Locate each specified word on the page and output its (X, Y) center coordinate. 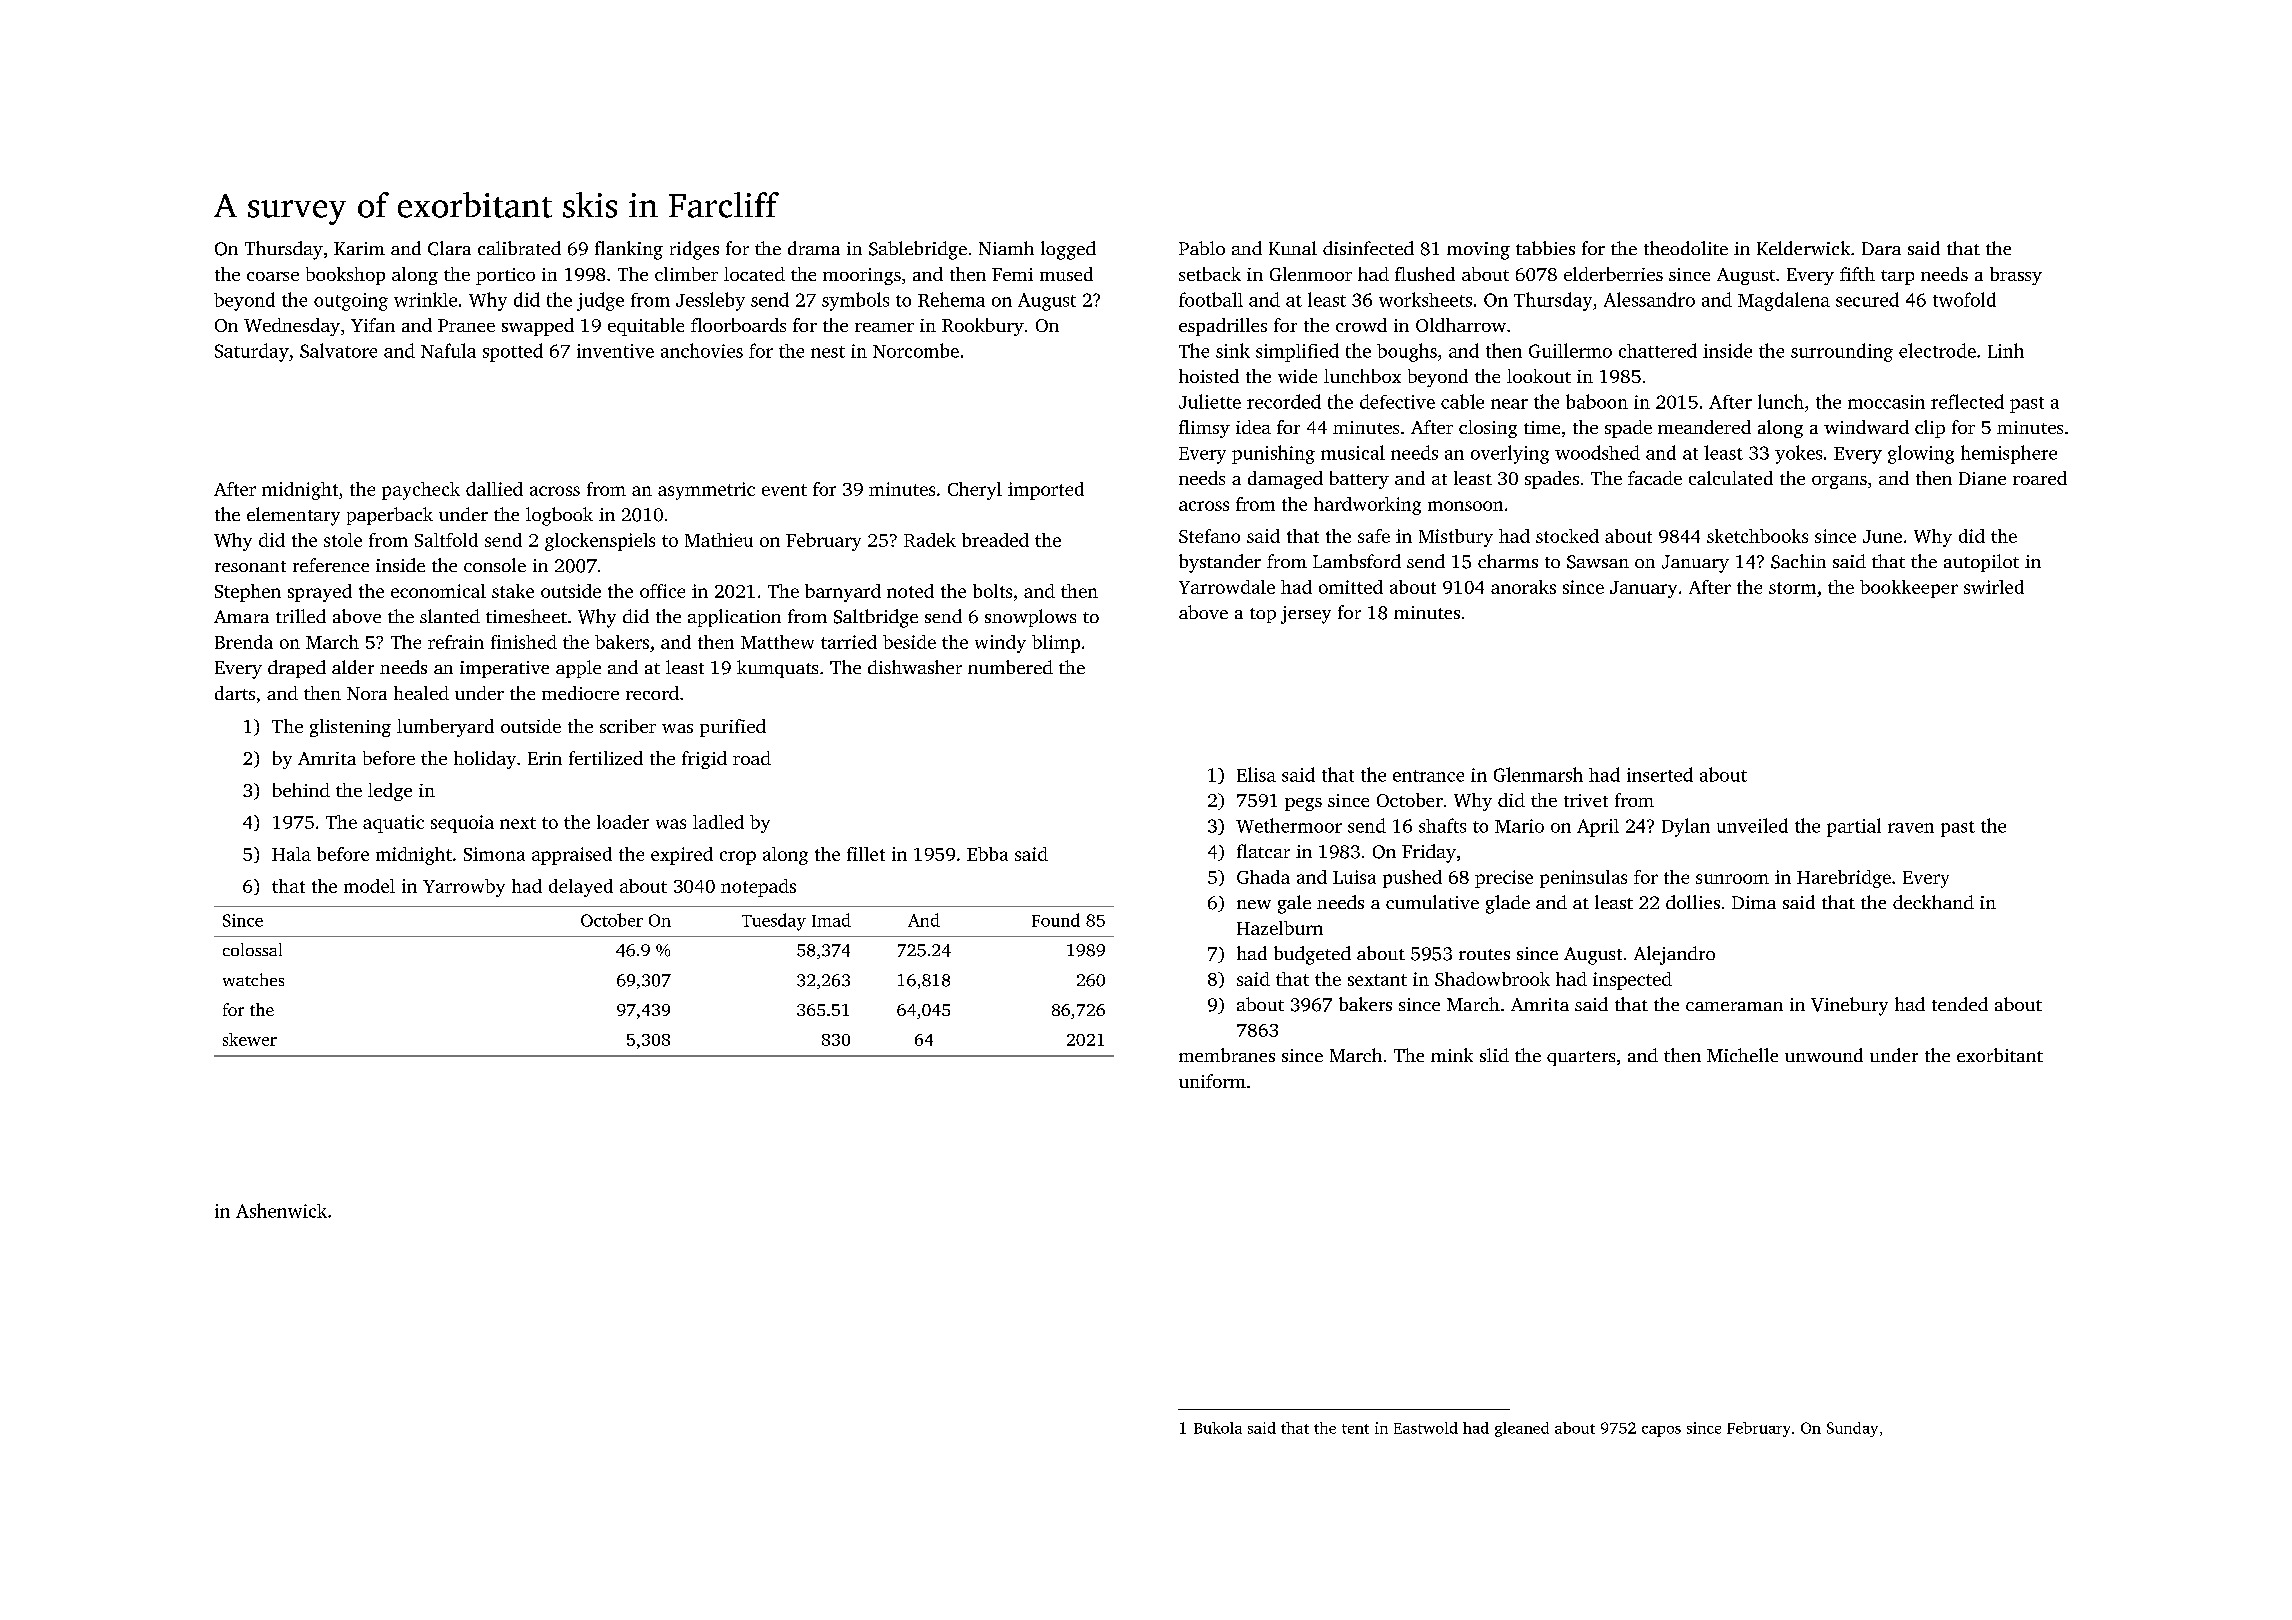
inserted (1660, 774)
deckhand (1933, 902)
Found (1056, 920)
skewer (250, 1039)
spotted (513, 352)
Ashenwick (281, 1210)
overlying (1510, 454)
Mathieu (719, 540)
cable (1462, 401)
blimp (1056, 644)
